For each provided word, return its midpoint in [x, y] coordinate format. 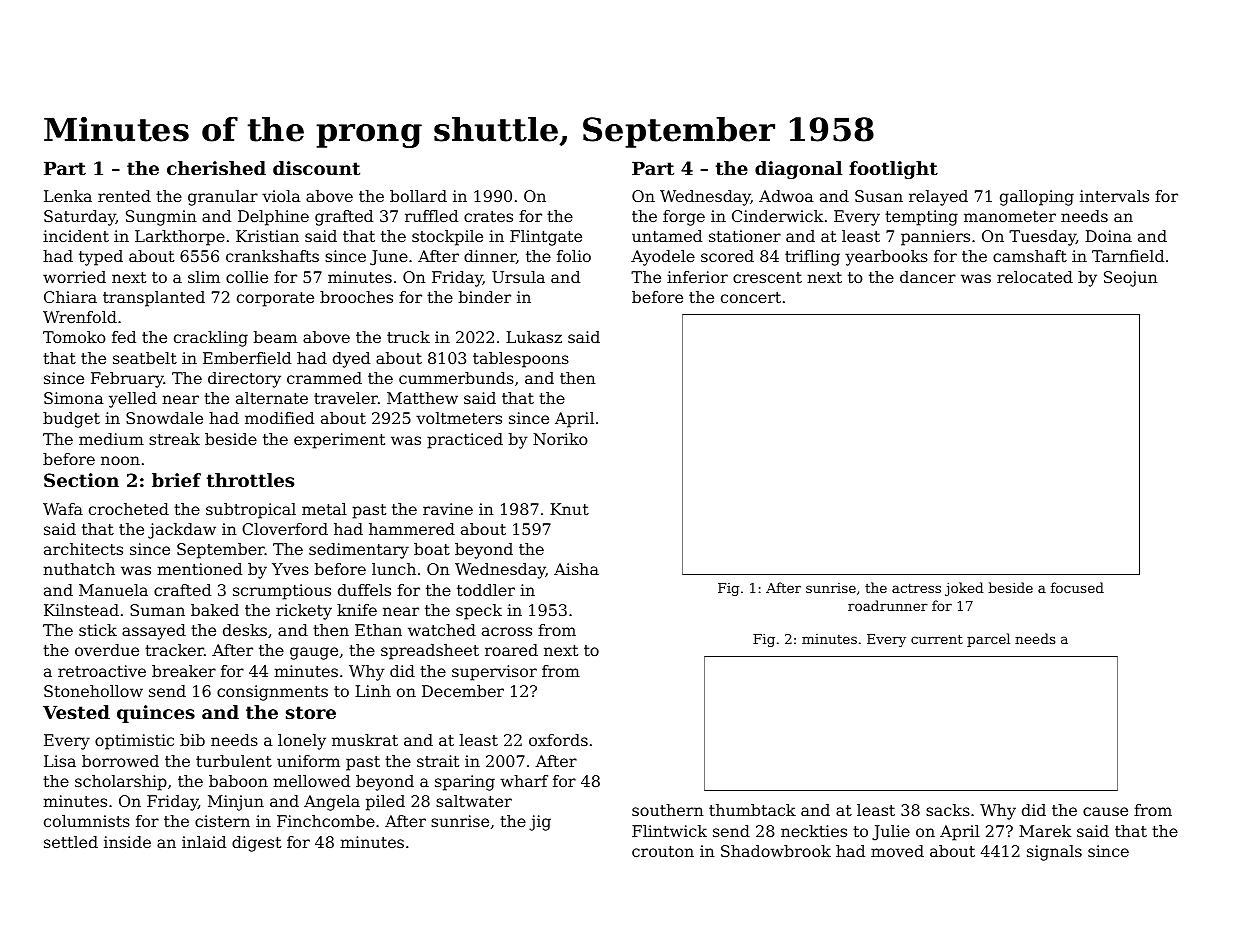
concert [751, 297]
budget [71, 420]
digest [256, 844]
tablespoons [521, 360]
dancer [928, 277]
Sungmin [161, 218]
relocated [1035, 277]
